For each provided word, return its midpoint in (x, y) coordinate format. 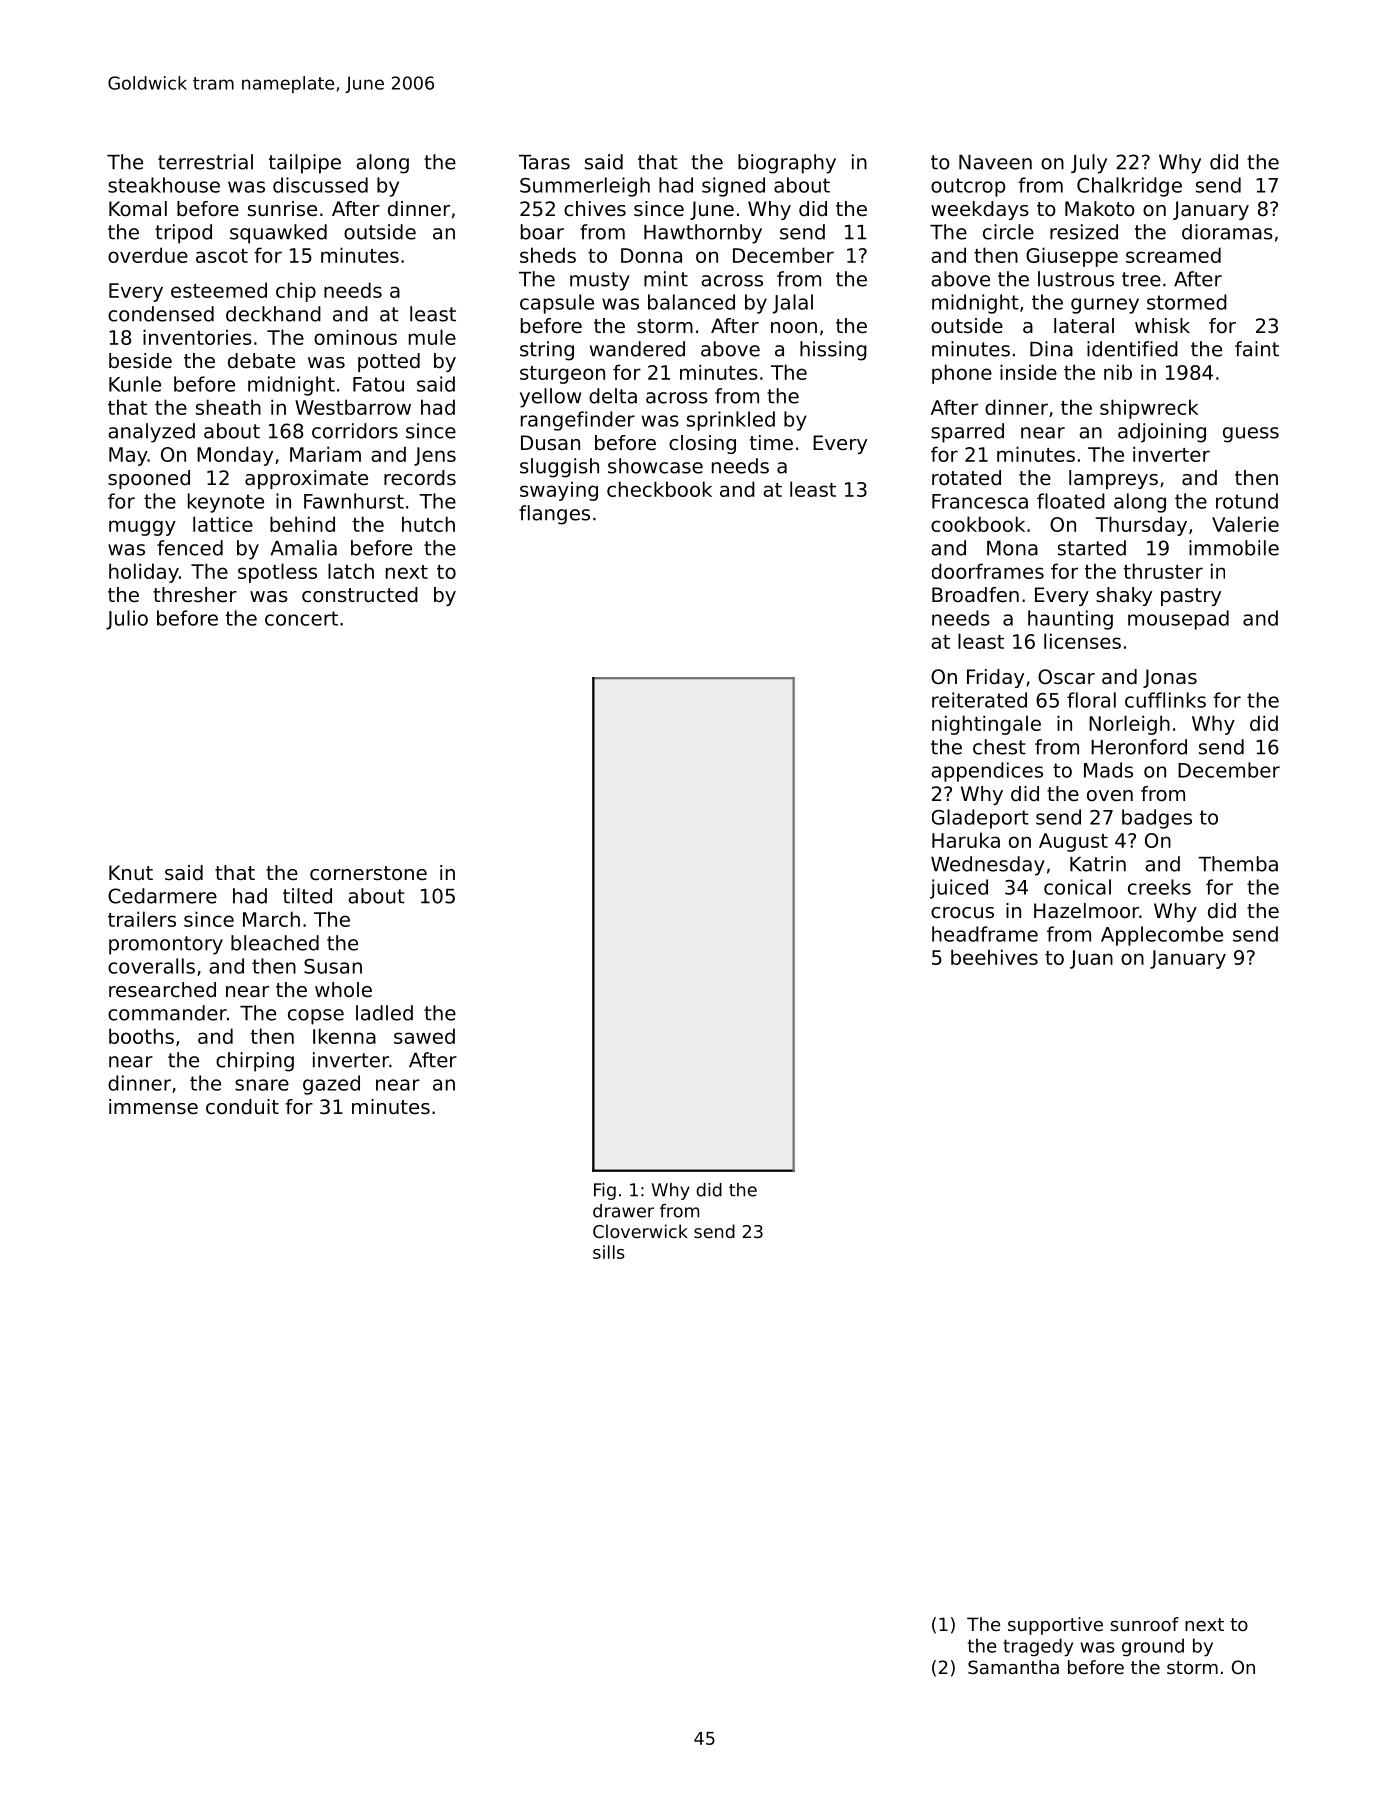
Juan (1091, 959)
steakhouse (164, 185)
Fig (605, 1191)
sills (609, 1252)
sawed (424, 1036)
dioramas (1227, 232)
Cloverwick (640, 1231)
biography (787, 164)
